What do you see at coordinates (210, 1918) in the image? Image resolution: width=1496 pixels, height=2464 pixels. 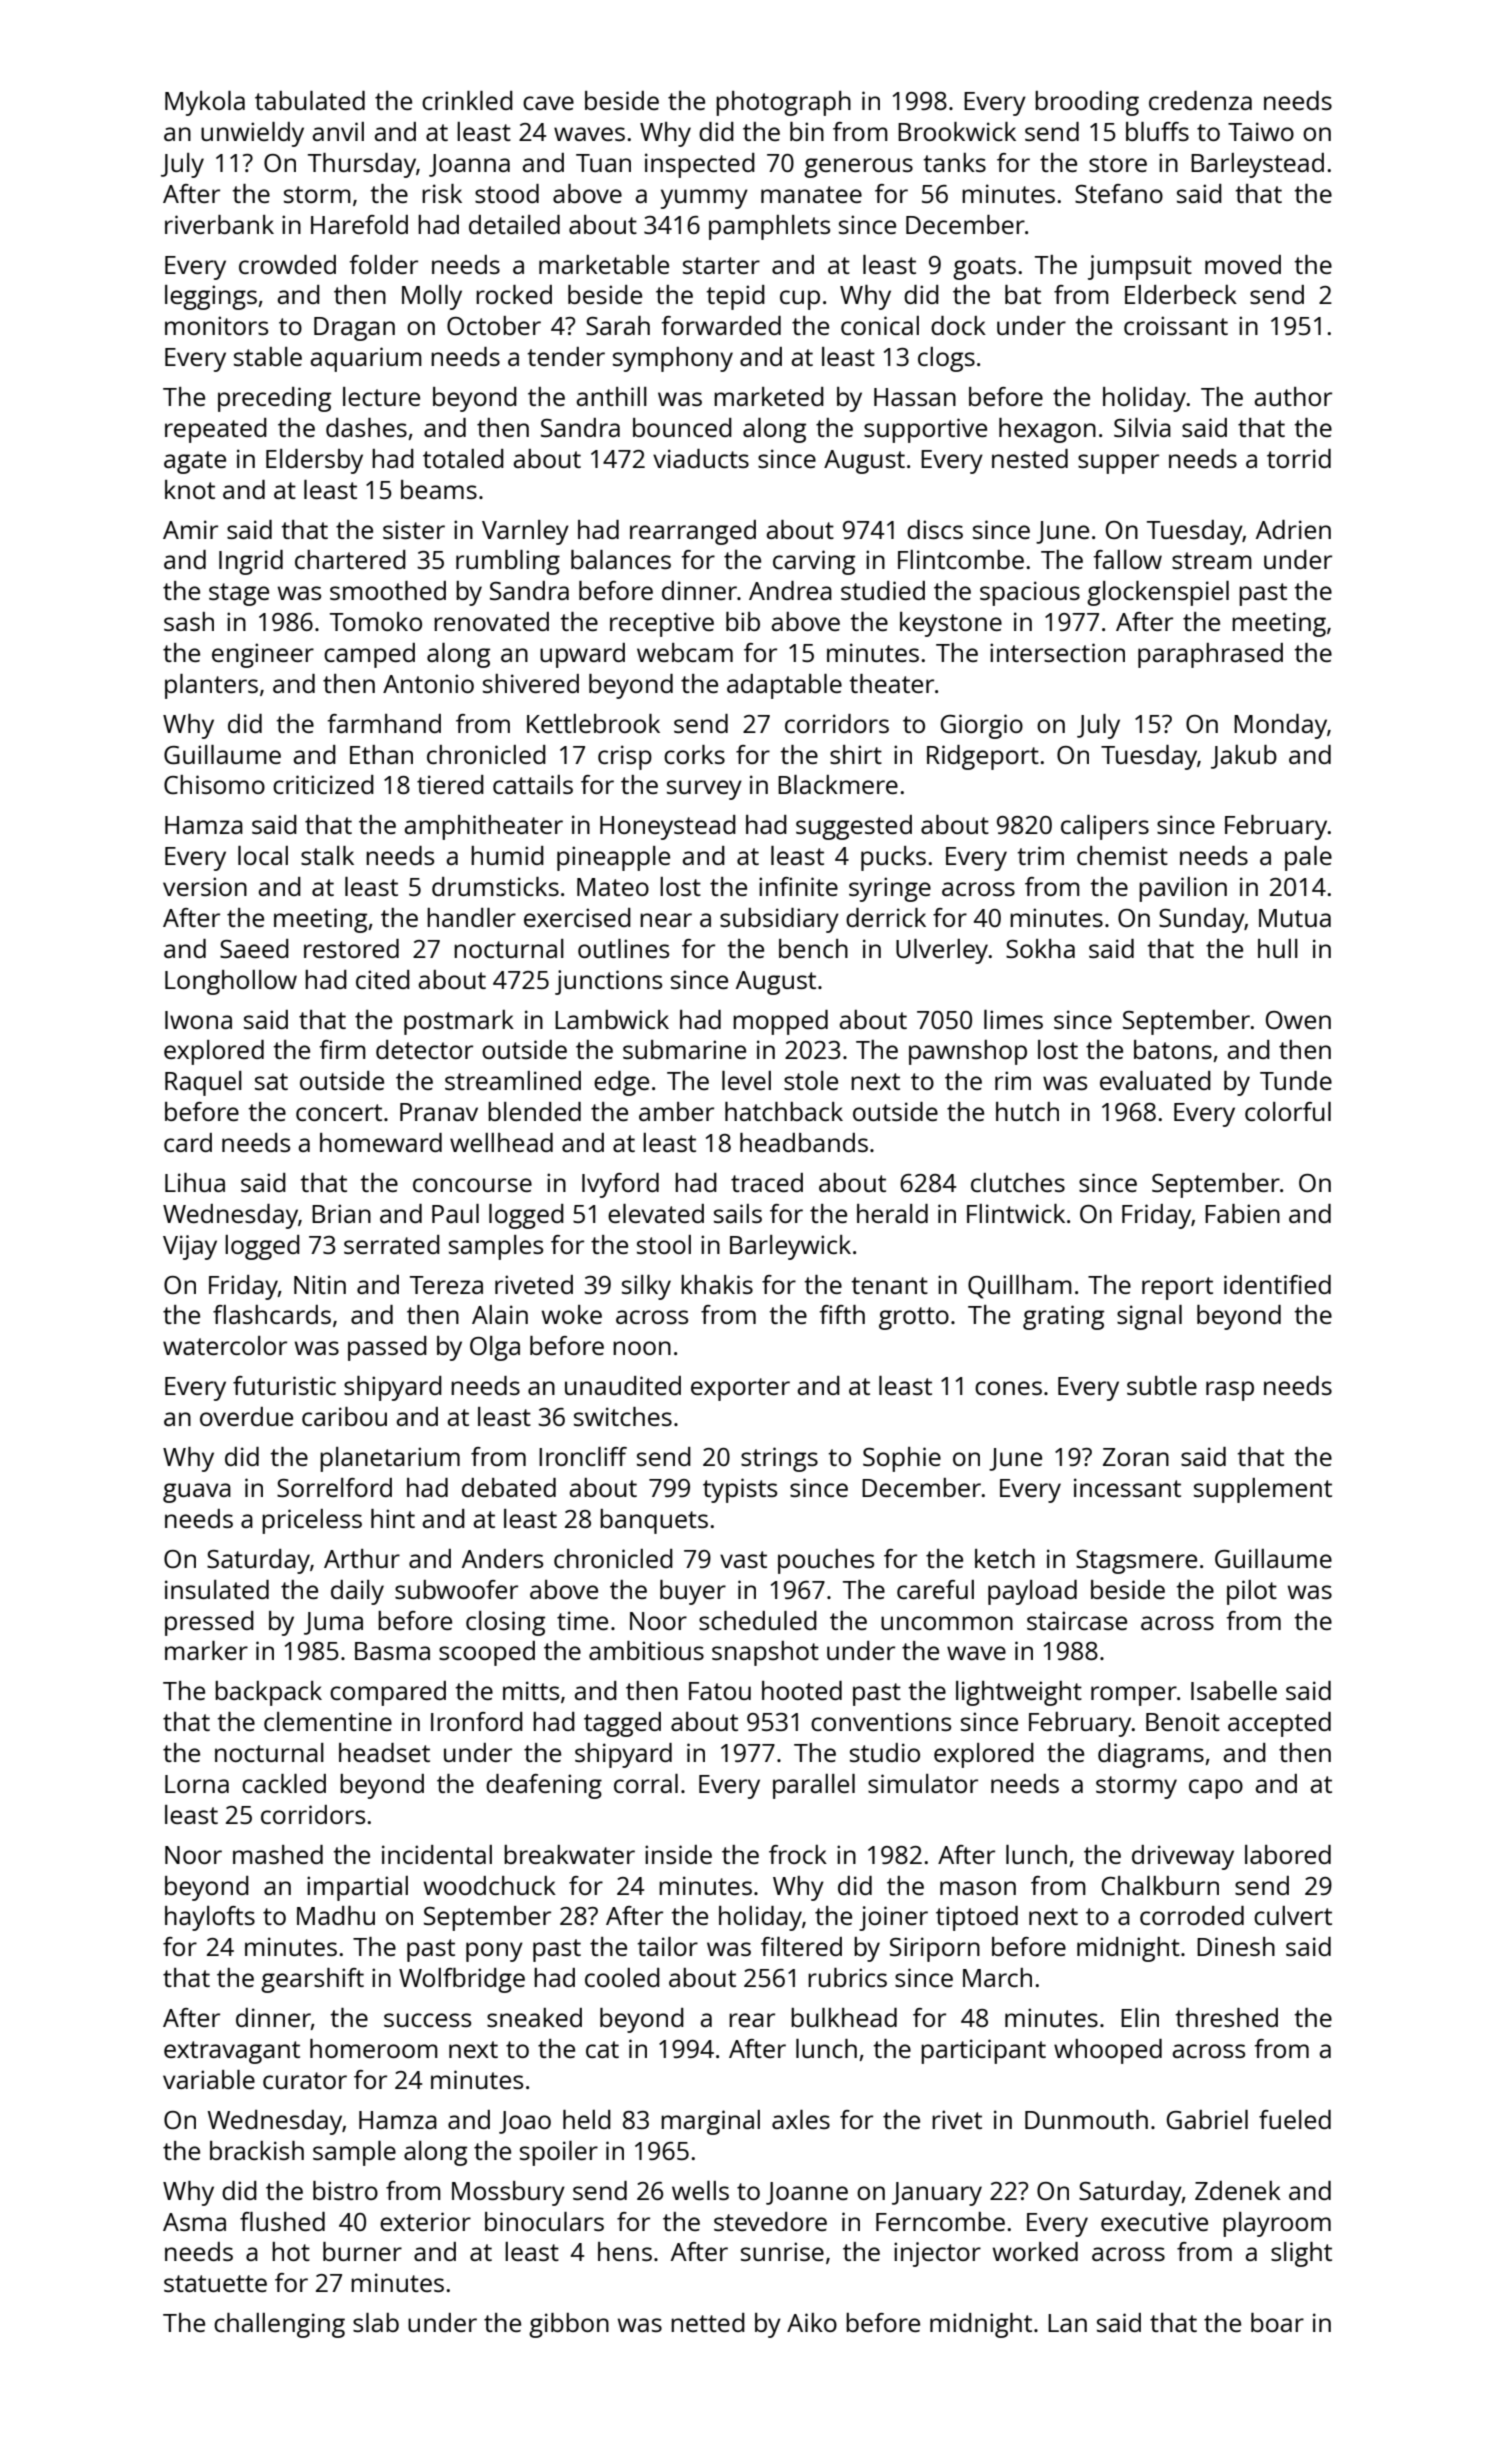 I see `haylofts` at bounding box center [210, 1918].
